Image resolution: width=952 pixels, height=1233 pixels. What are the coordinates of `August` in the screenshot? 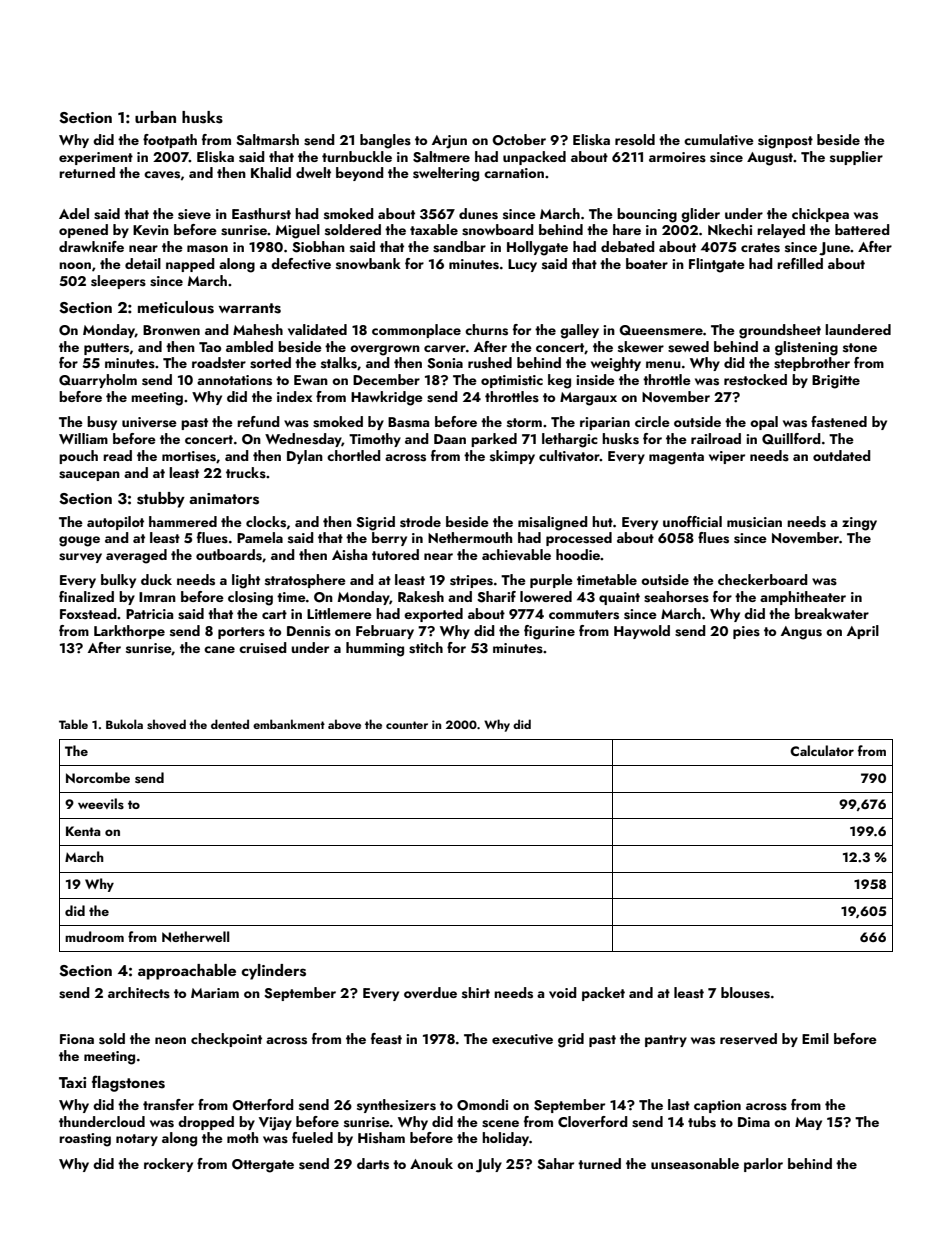 It's located at (770, 159).
